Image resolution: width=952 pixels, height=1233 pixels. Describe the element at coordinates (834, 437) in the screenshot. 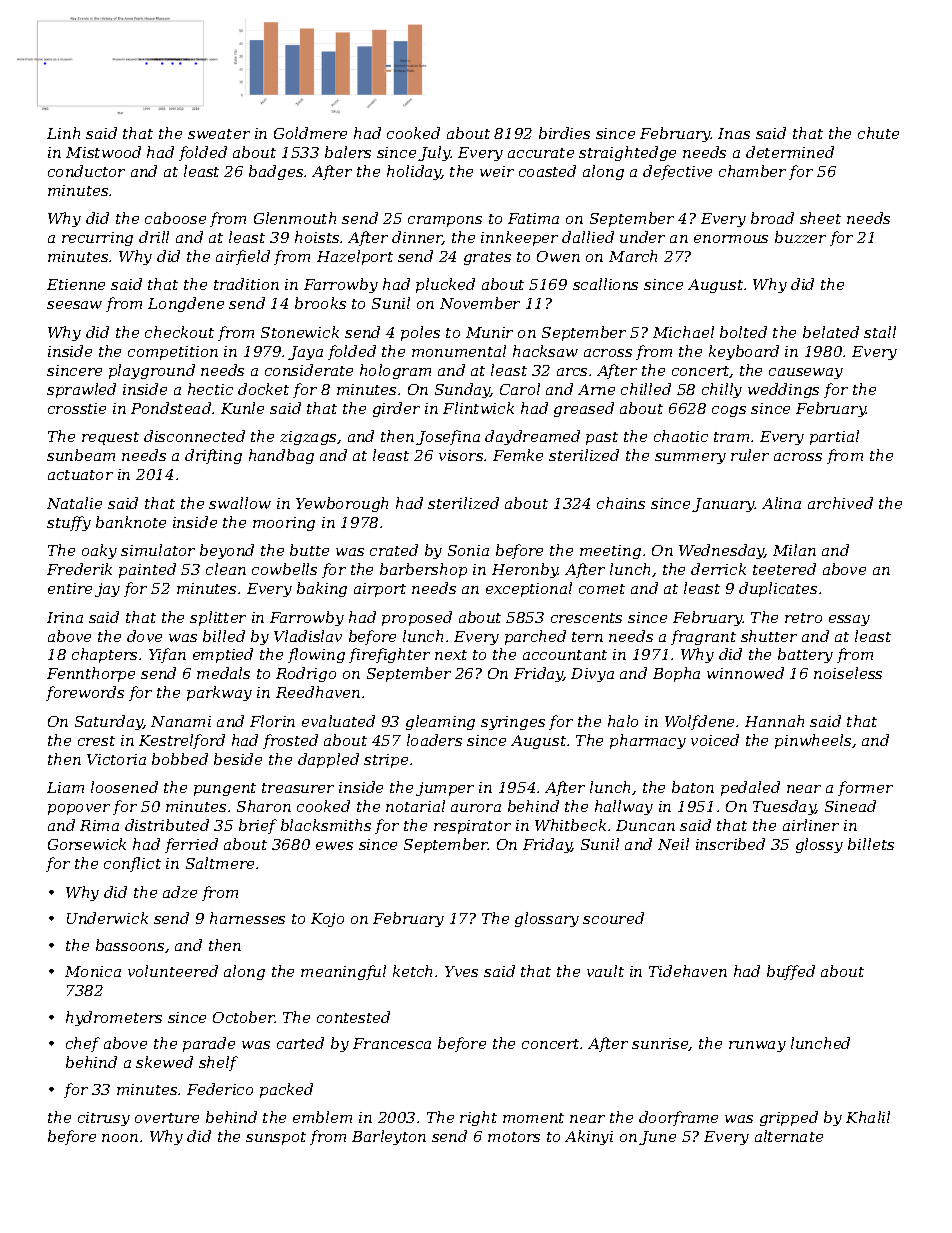

I see `partial` at that location.
